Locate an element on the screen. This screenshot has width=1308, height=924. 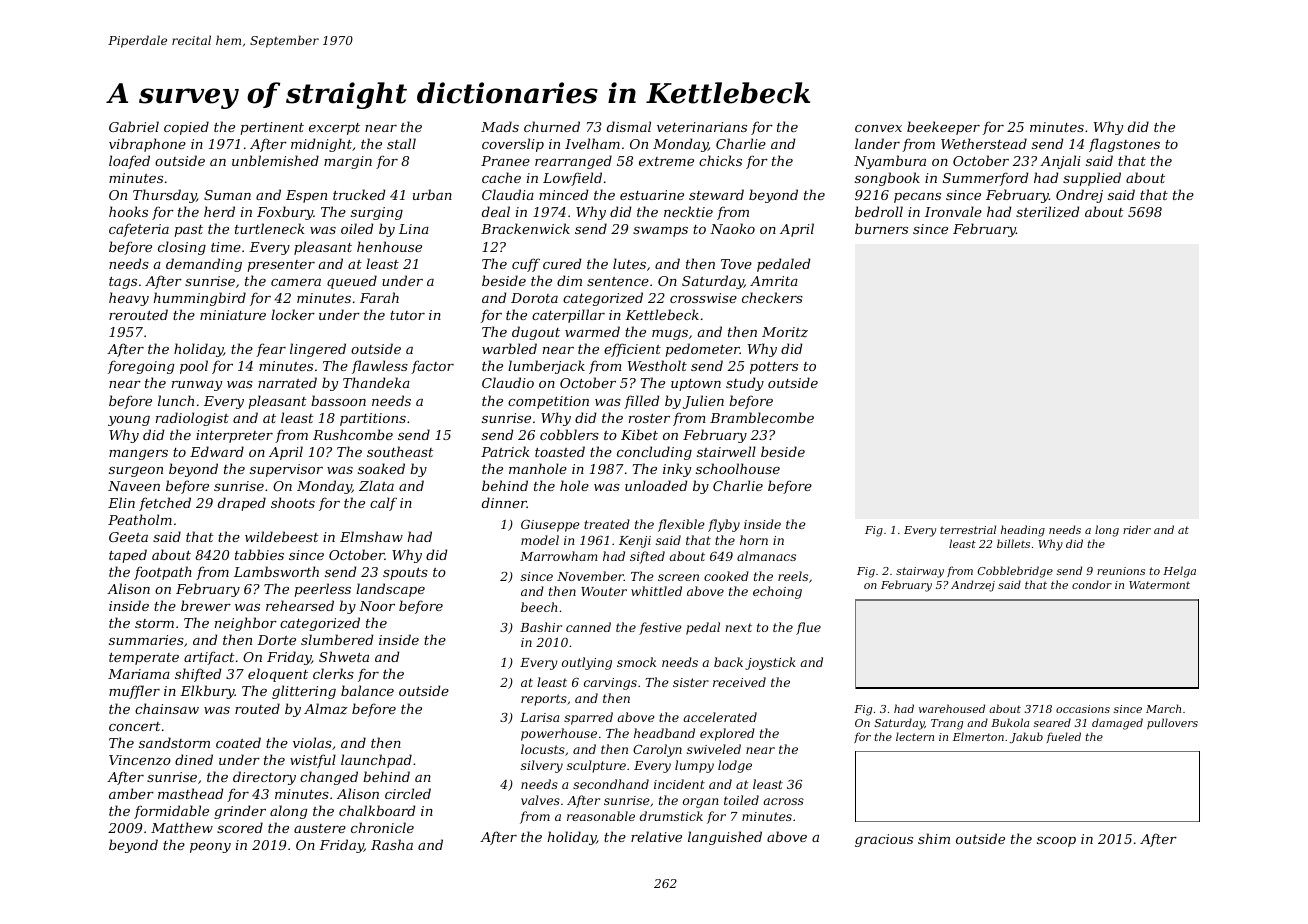
March is located at coordinates (1163, 708).
